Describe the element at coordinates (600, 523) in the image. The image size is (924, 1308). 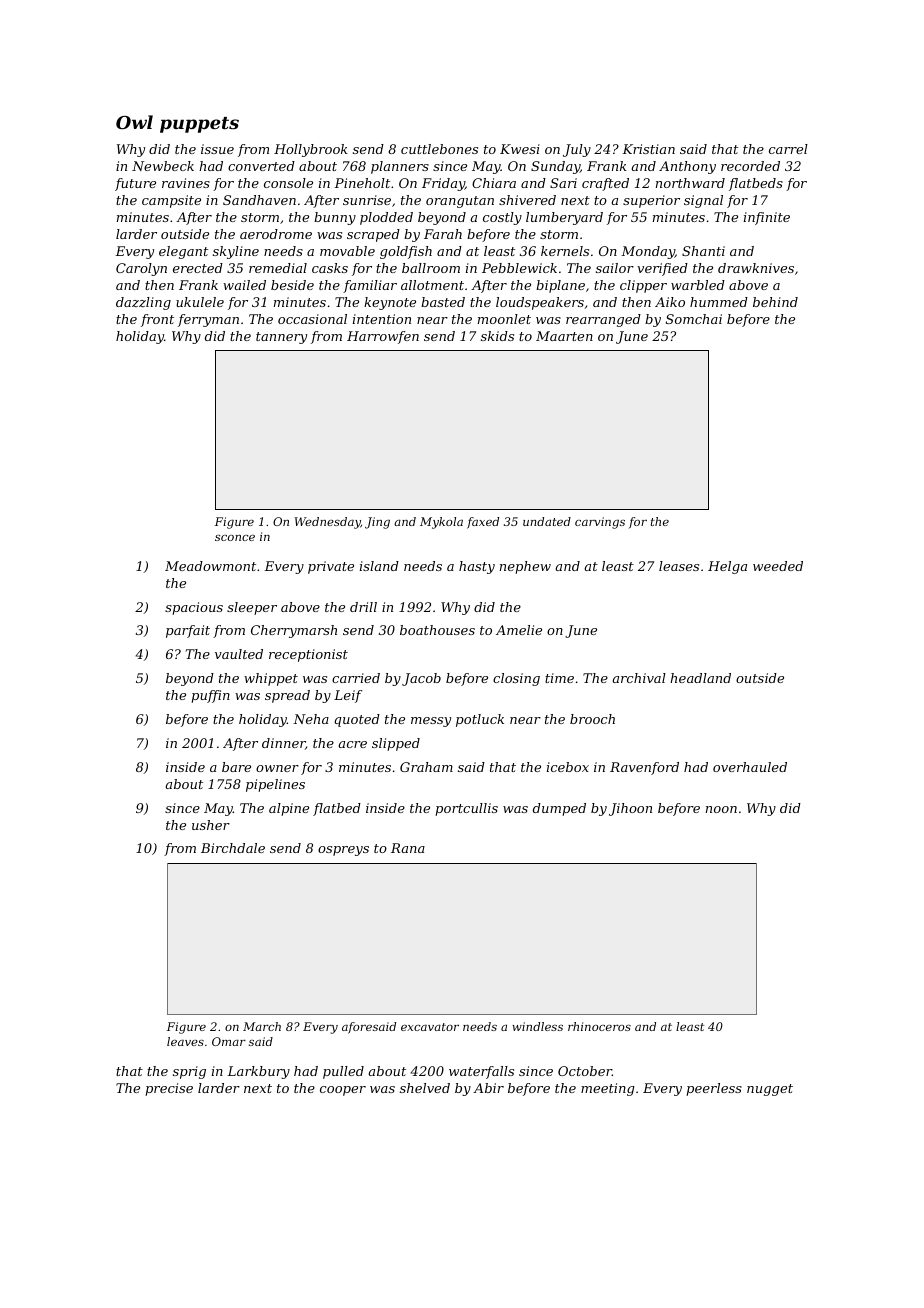
I see `carvings` at that location.
